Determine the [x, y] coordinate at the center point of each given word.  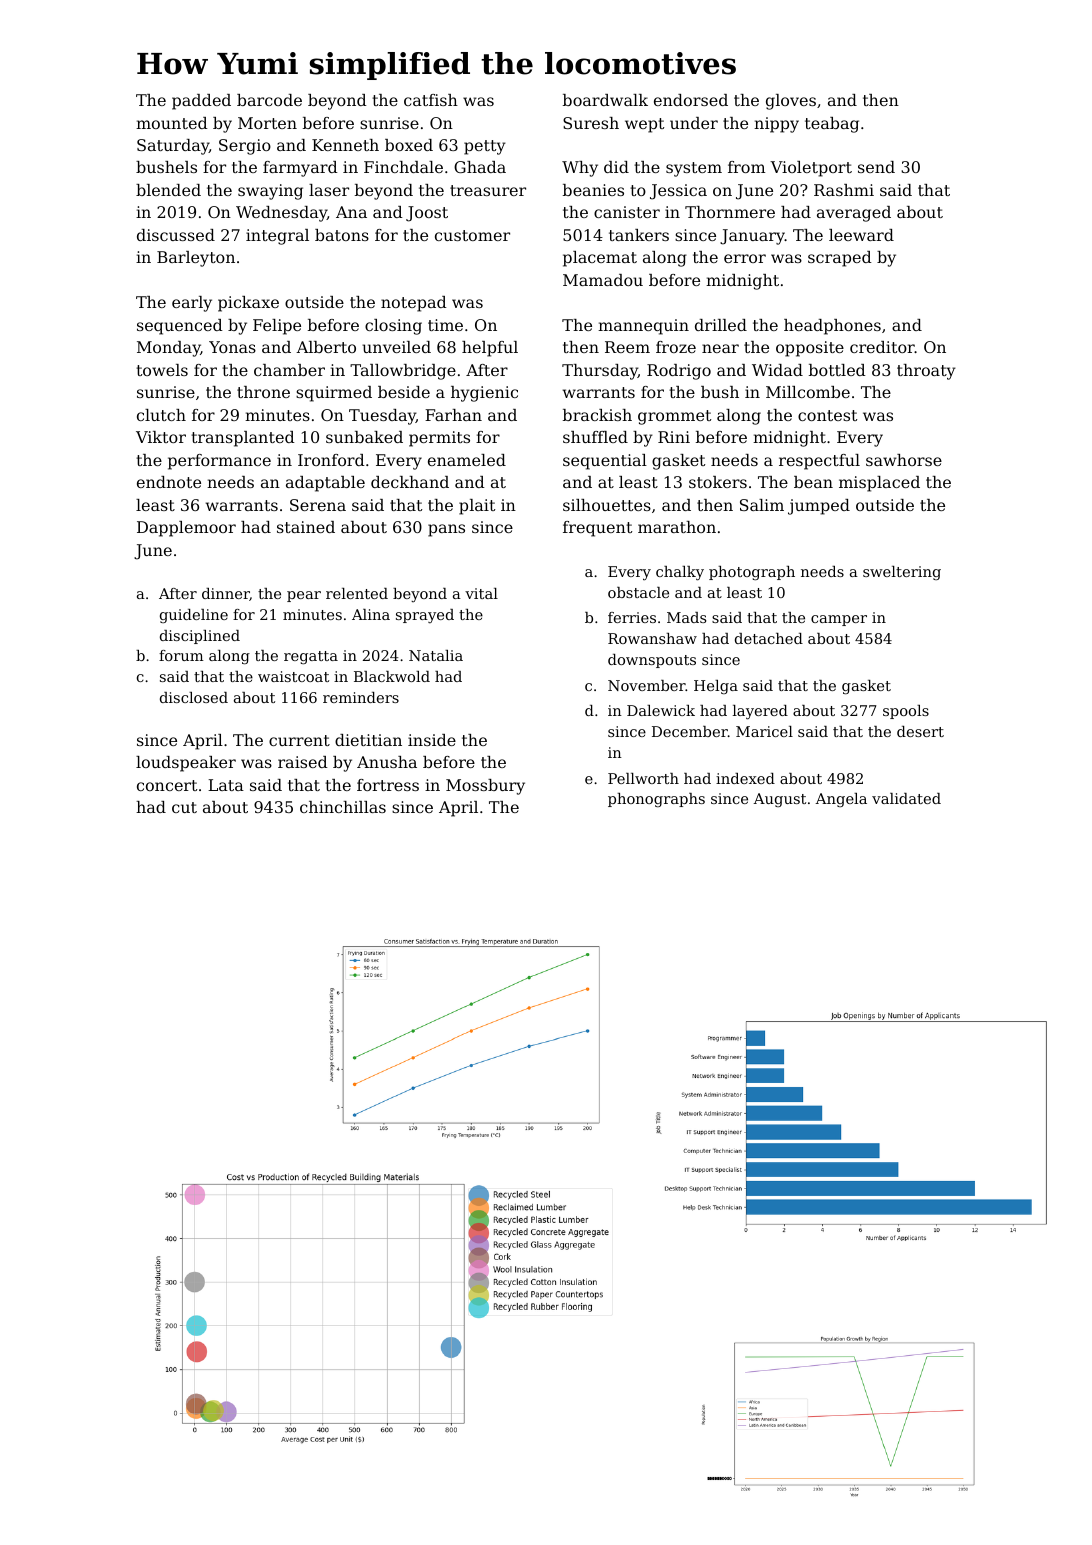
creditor [882, 347]
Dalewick [661, 710]
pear [304, 596]
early [192, 304]
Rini [674, 437]
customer [472, 235]
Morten [267, 123]
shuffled [595, 437]
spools [906, 712]
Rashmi [844, 190]
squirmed [334, 394]
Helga [716, 687]
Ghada [480, 167]
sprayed [425, 616]
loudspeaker [186, 764]
